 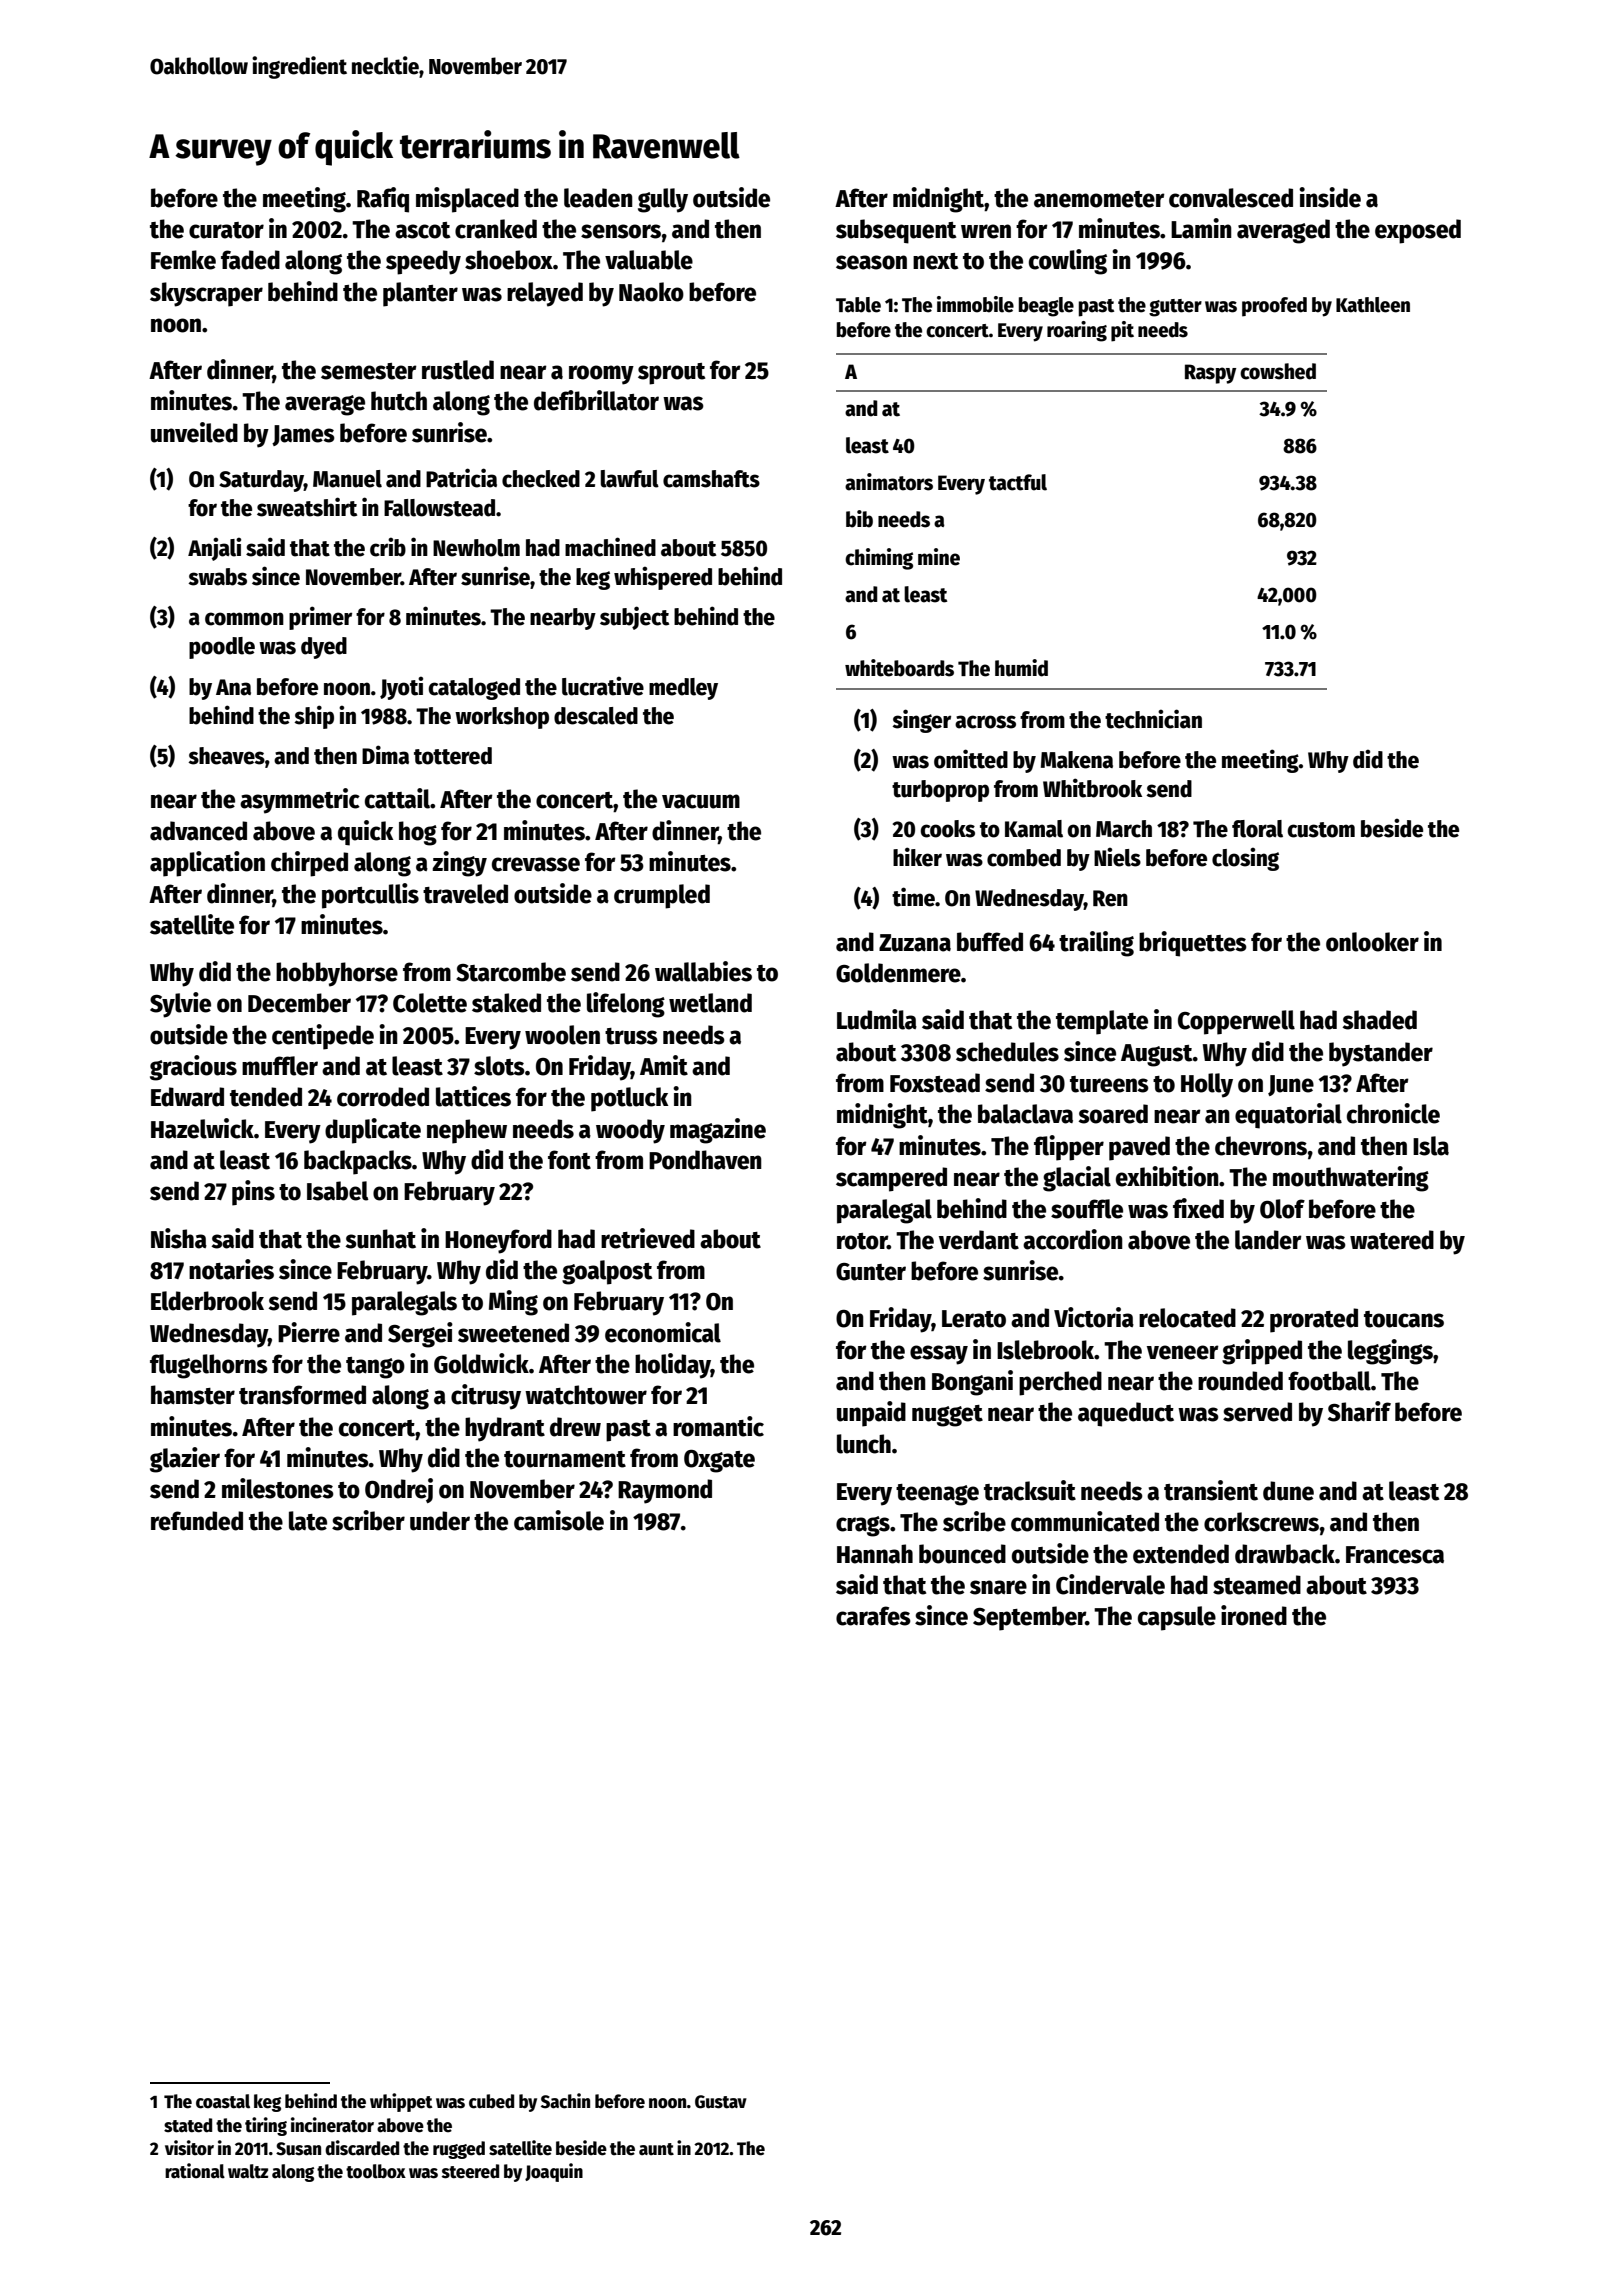 I want to click on incinerator, so click(x=332, y=2125).
